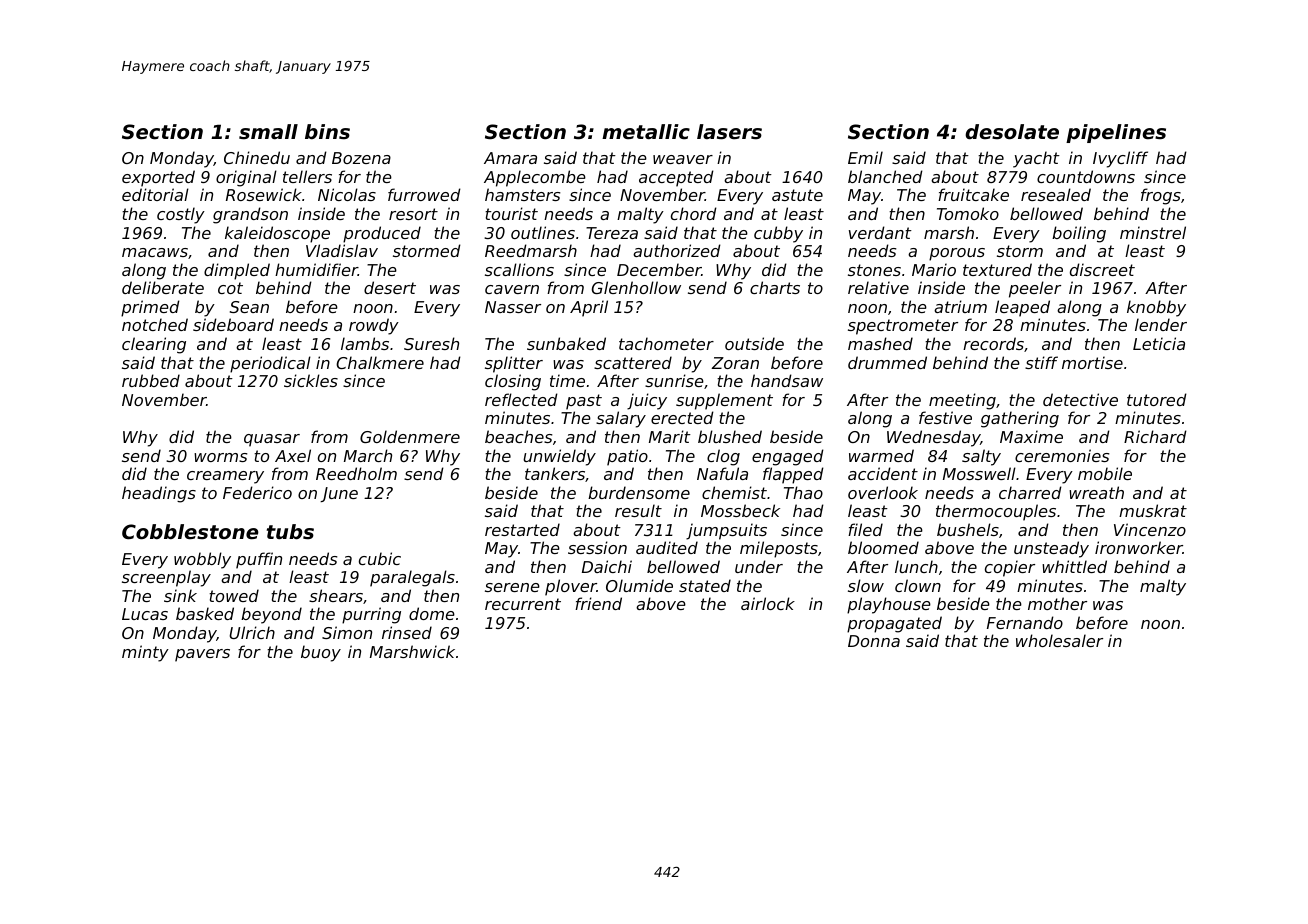  What do you see at coordinates (339, 494) in the screenshot?
I see `June` at bounding box center [339, 494].
